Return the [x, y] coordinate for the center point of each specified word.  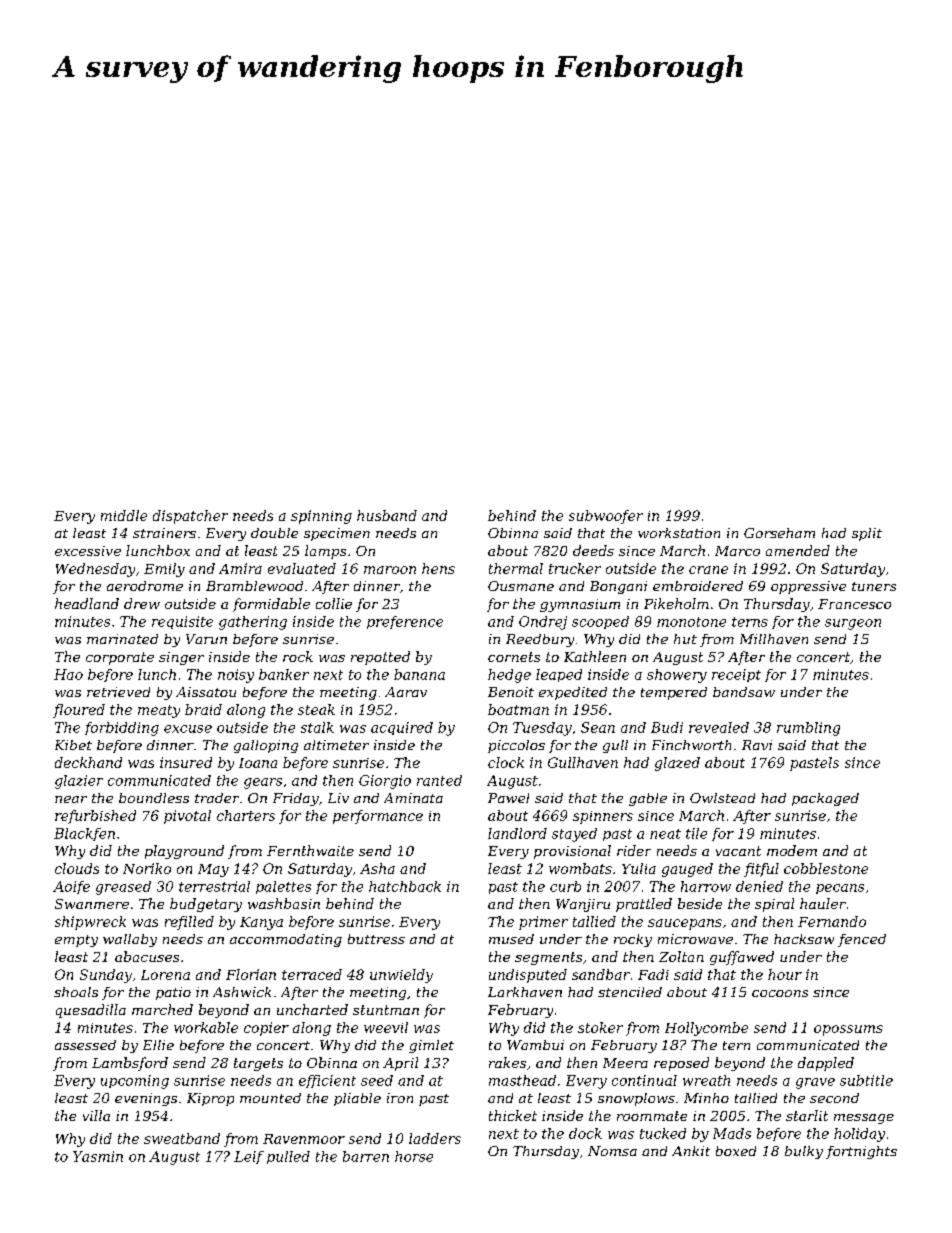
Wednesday [95, 570]
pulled [288, 1157]
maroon [390, 570]
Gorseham [779, 533]
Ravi [757, 745]
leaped [559, 675]
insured [186, 762]
